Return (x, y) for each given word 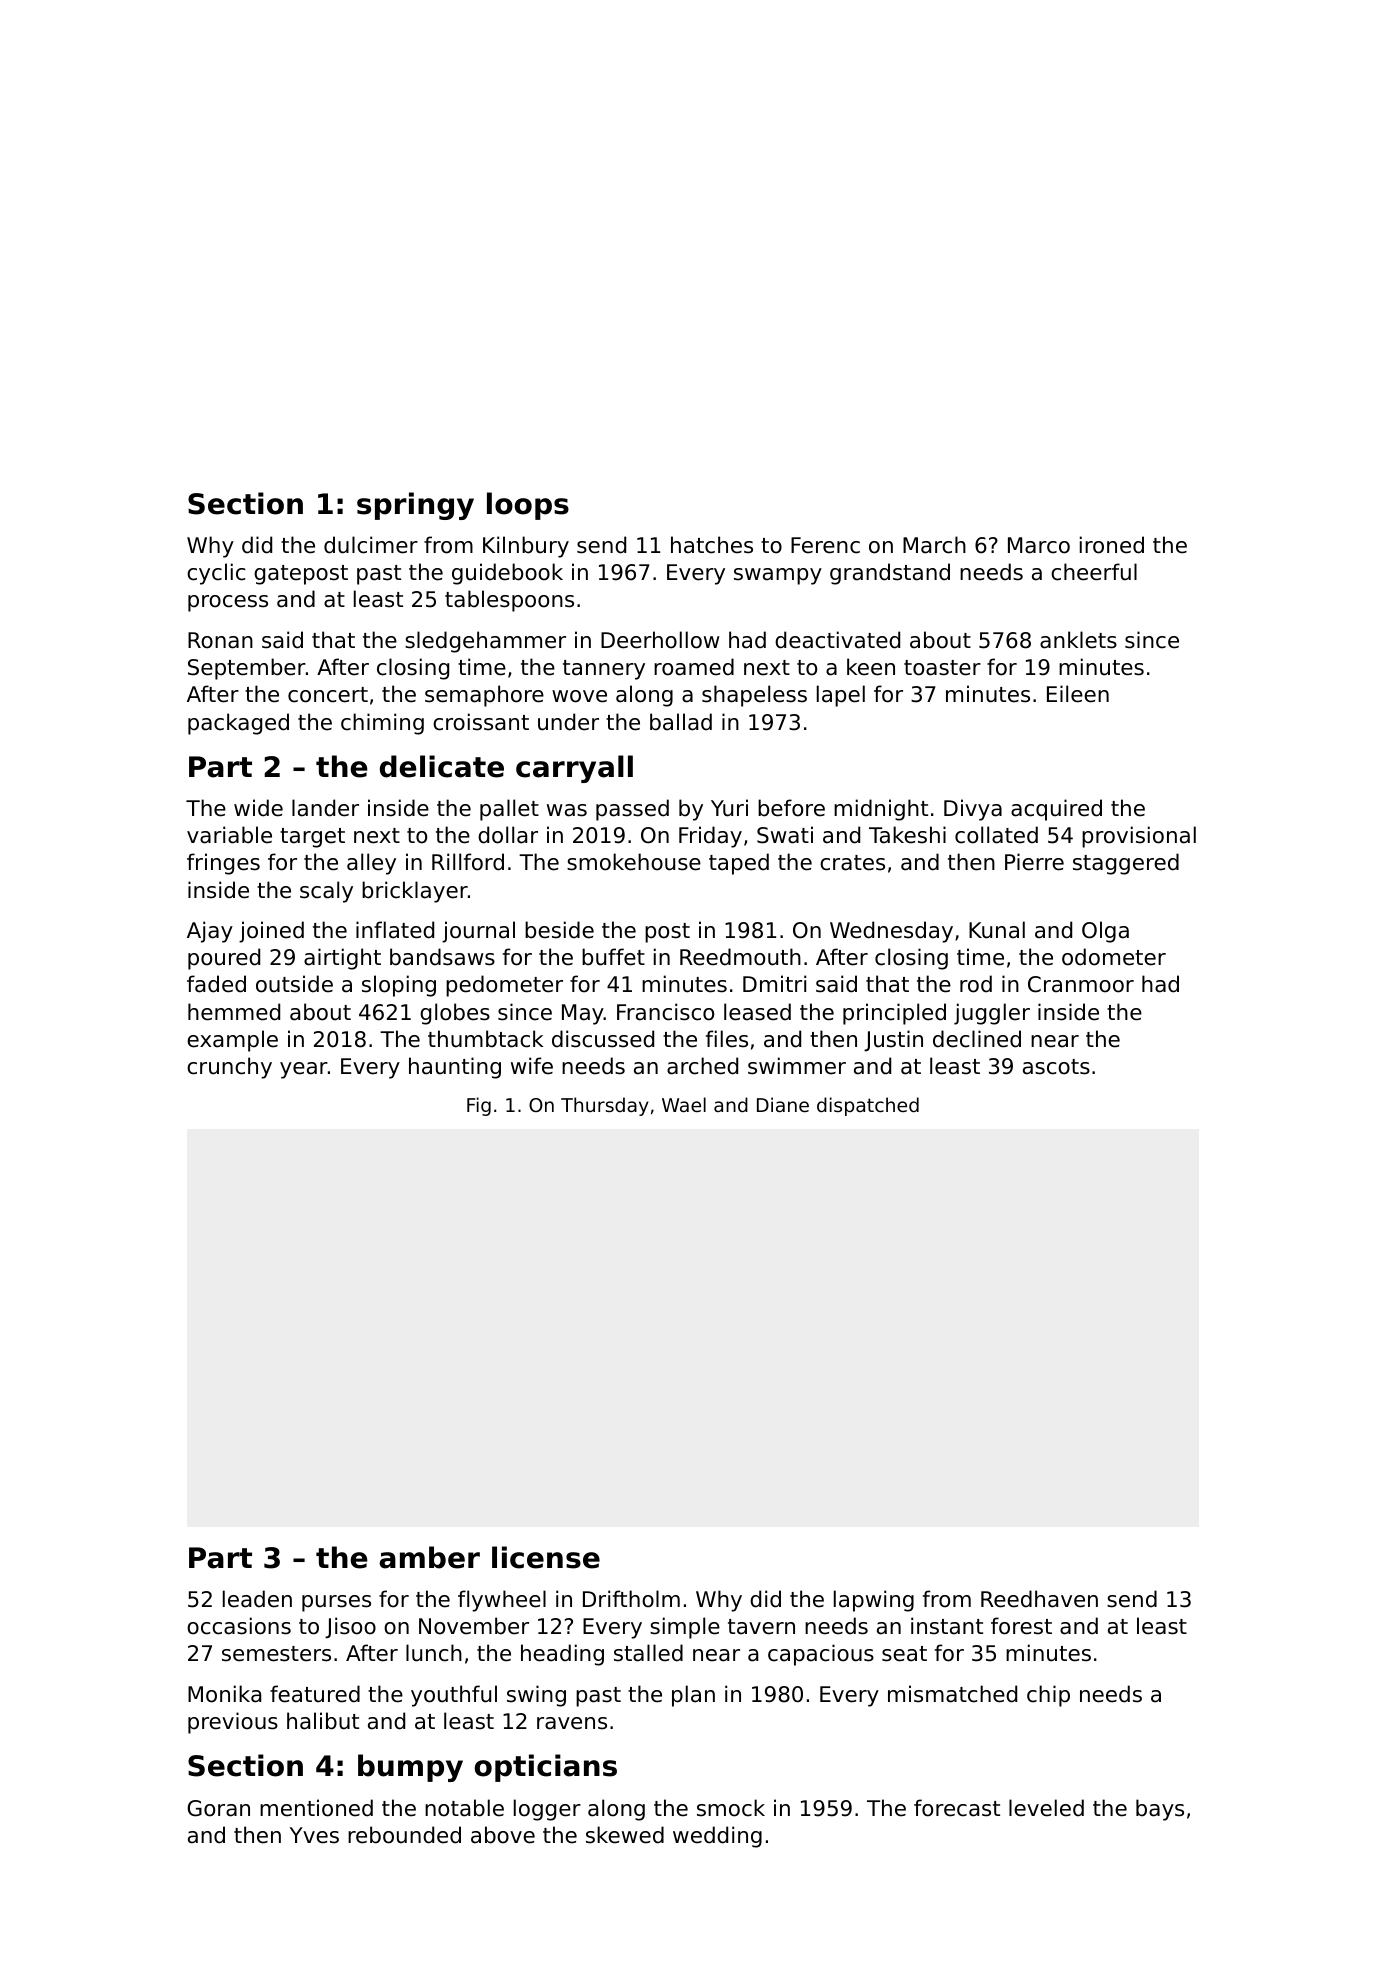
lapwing (874, 1601)
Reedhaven (1039, 1599)
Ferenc (825, 545)
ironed (1112, 545)
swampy (778, 576)
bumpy (410, 1768)
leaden (257, 1599)
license (546, 1557)
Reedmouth (740, 957)
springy (415, 506)
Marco (1039, 545)
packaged (238, 724)
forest (1021, 1626)
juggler (992, 1014)
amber (429, 1557)
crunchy (229, 1068)
